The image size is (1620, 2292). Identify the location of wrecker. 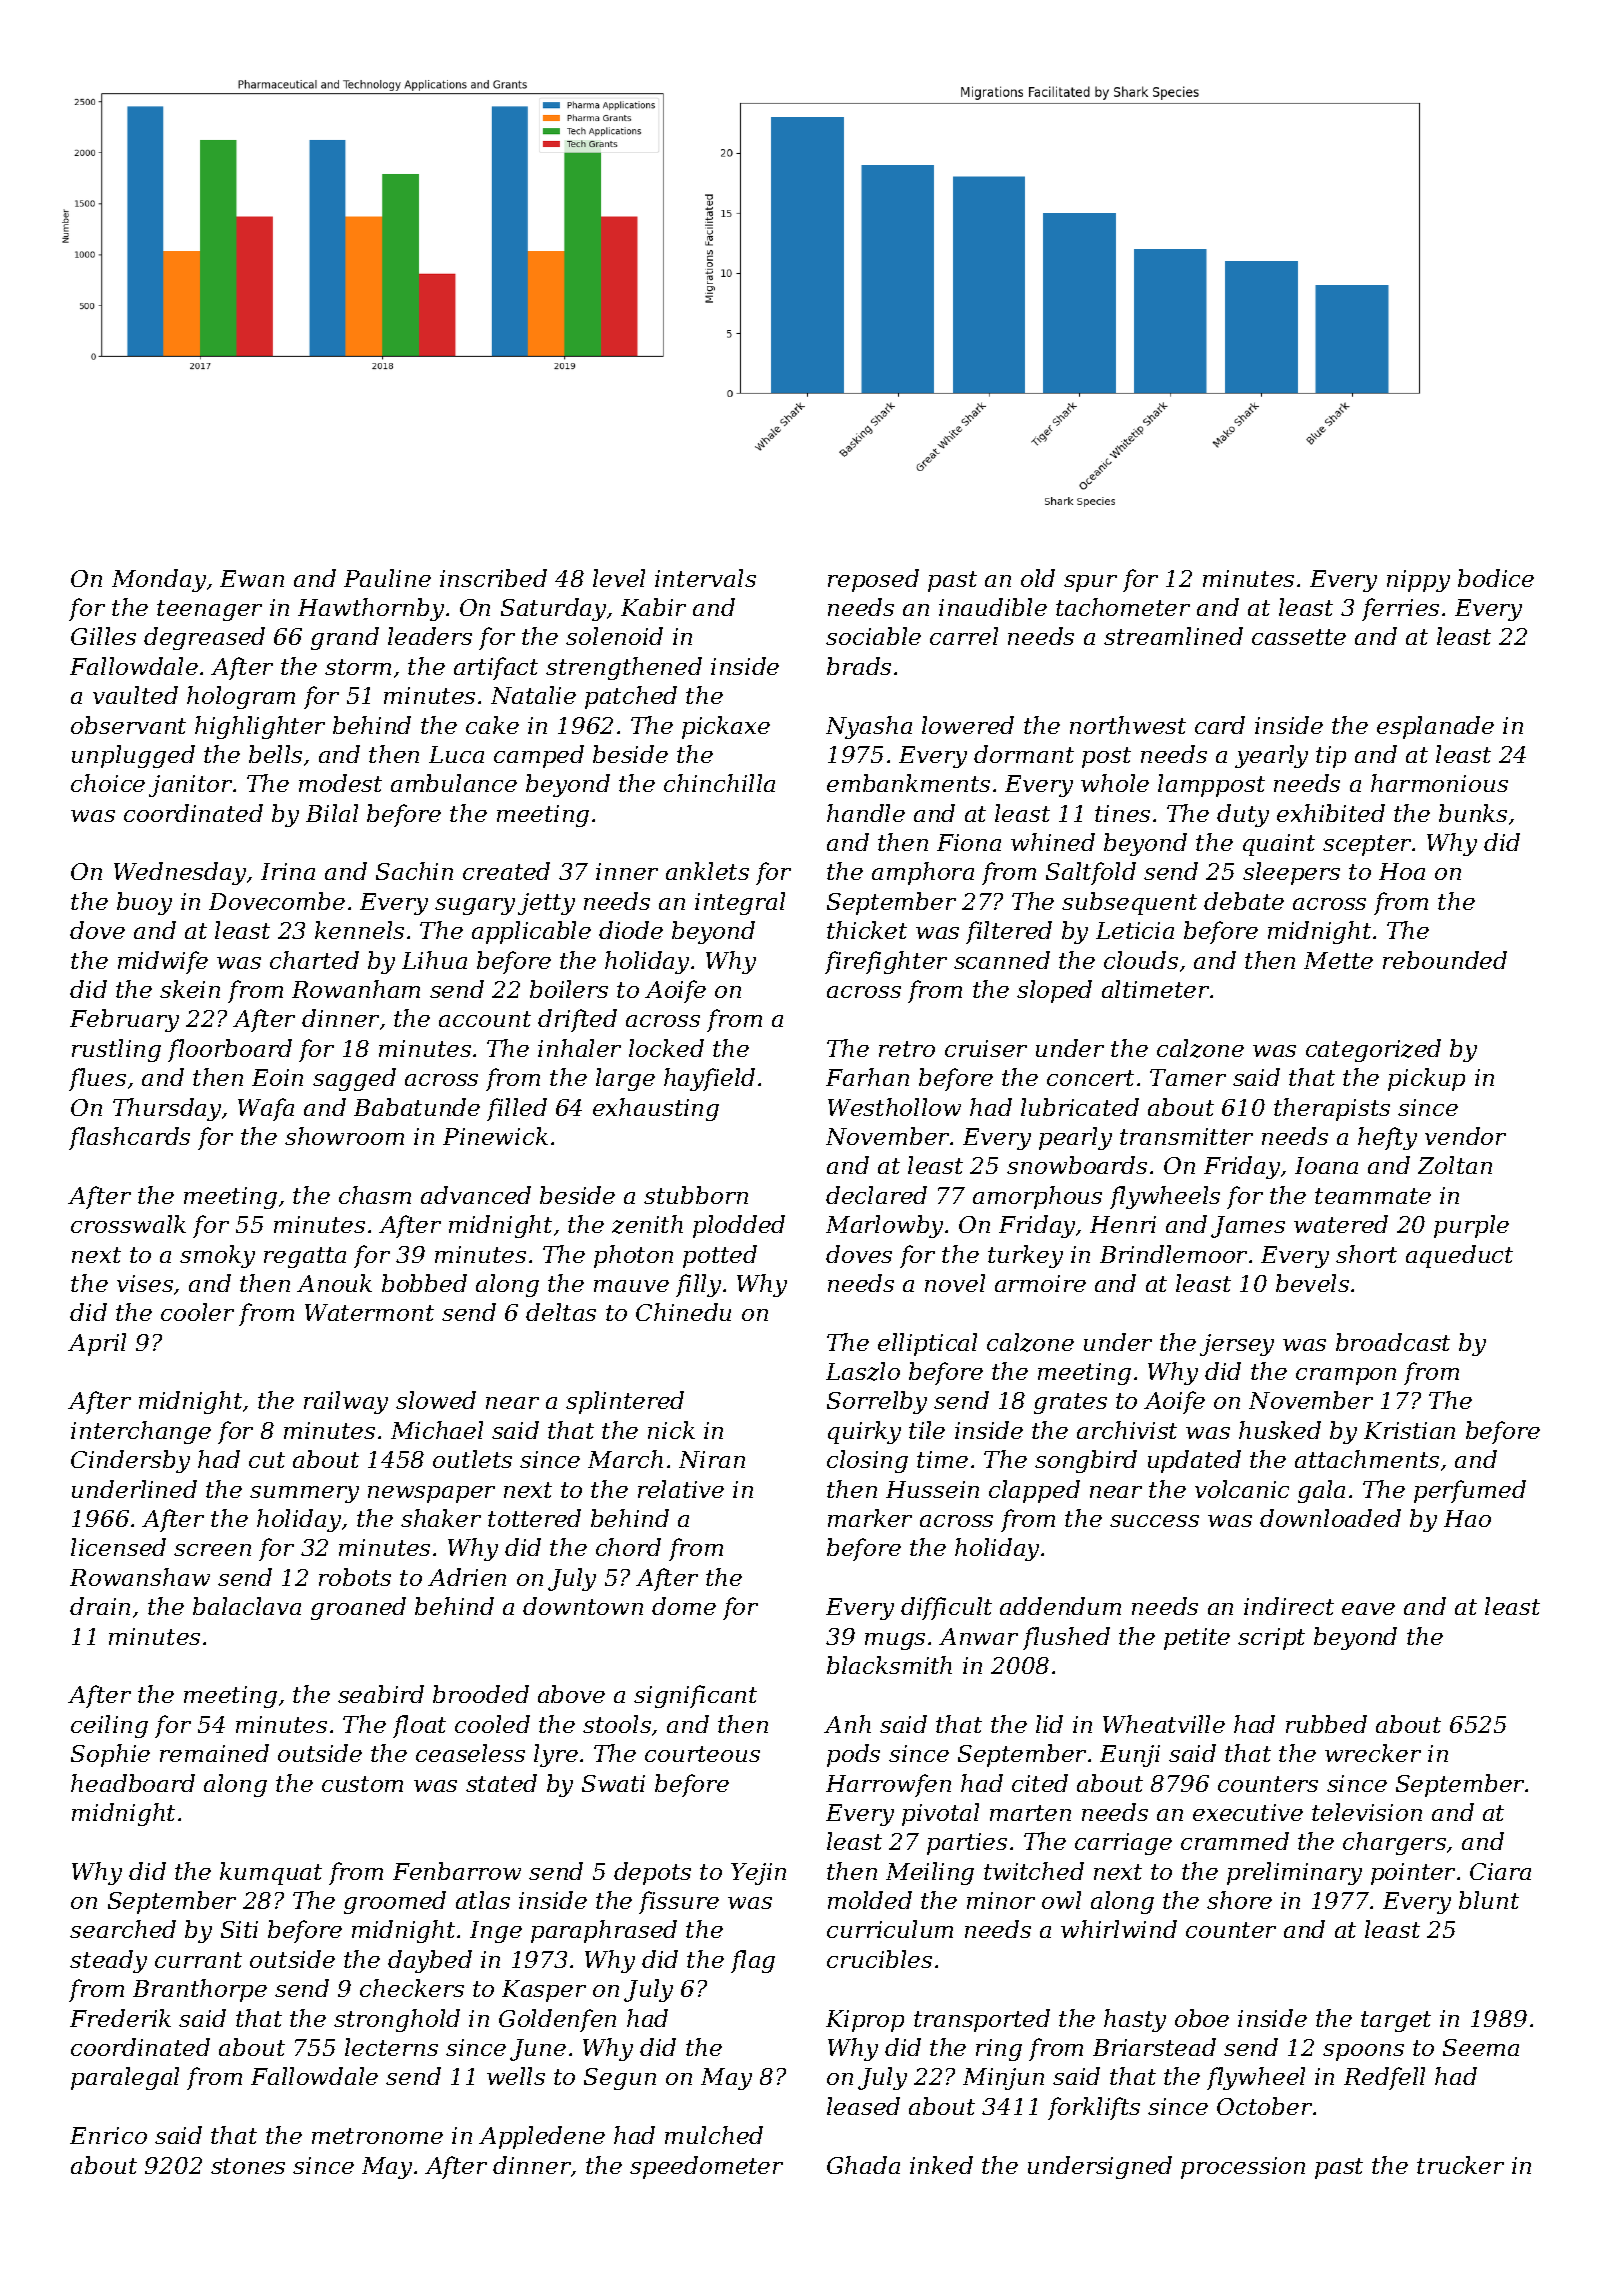
(1373, 1753).
